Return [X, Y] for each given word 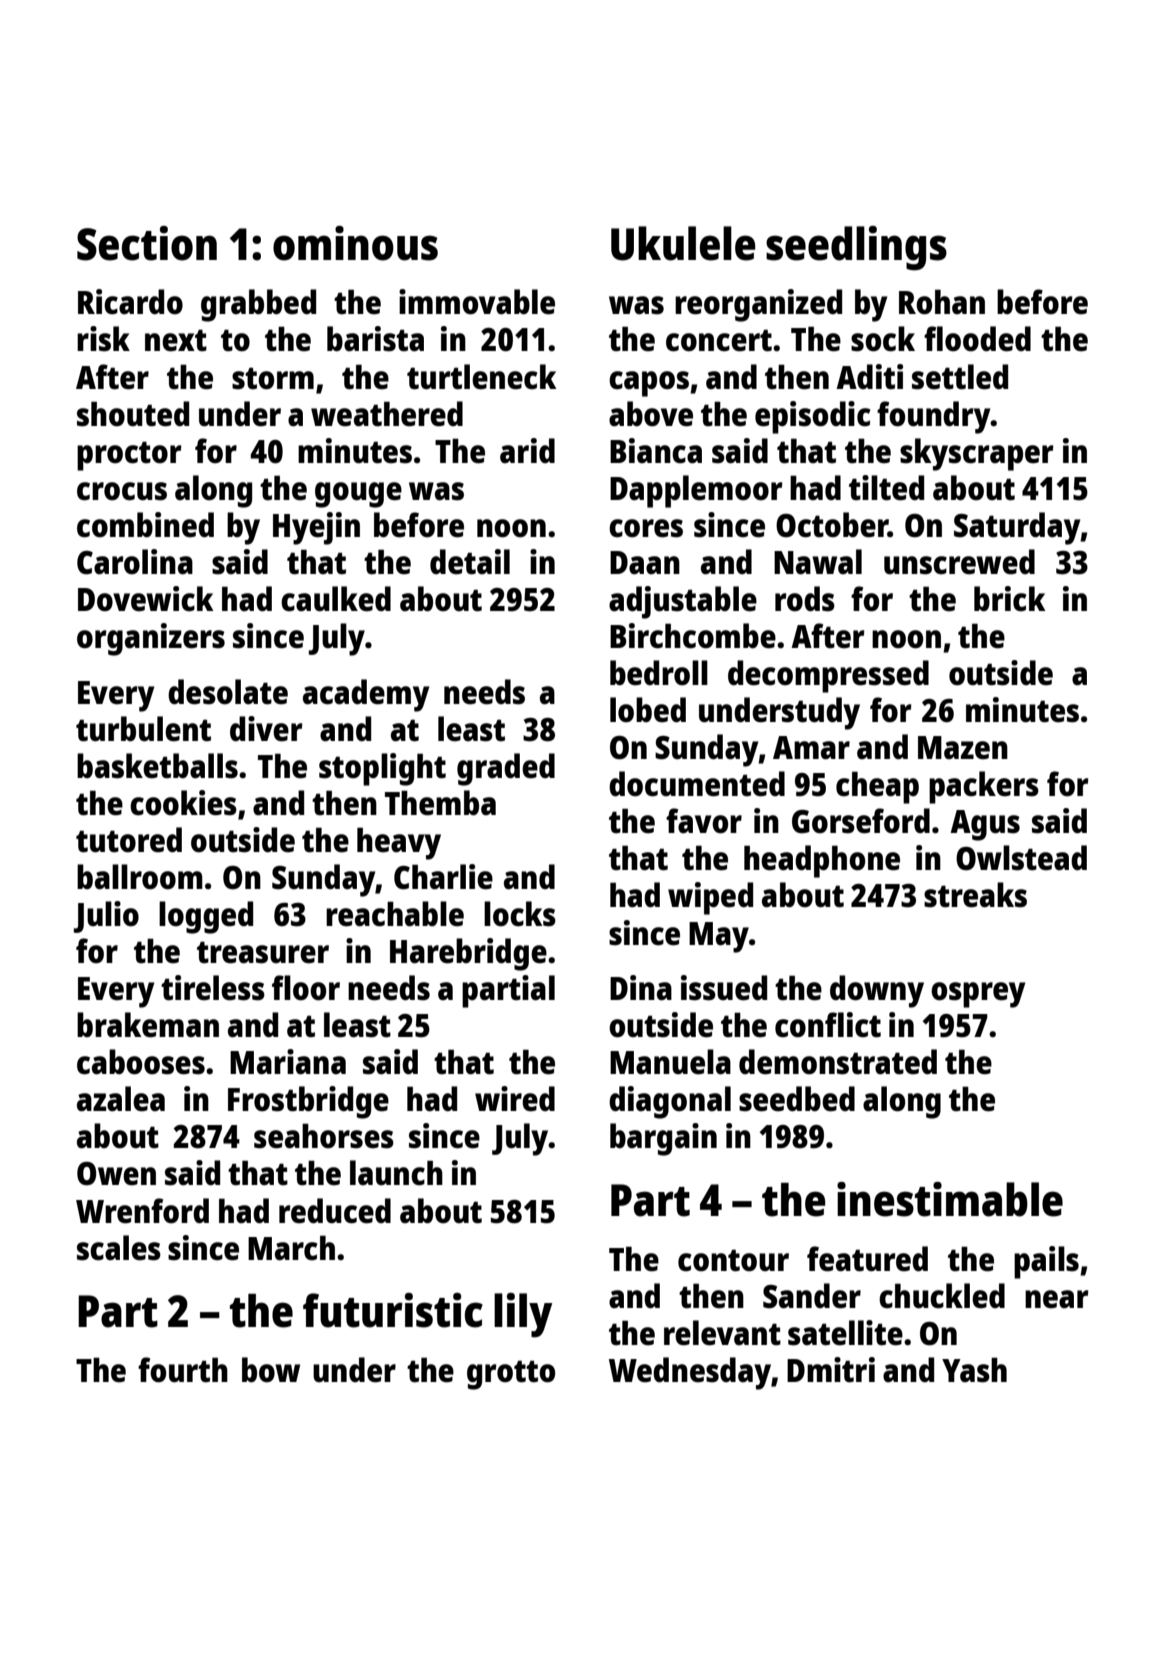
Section [147, 243]
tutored [129, 840]
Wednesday [690, 1373]
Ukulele [683, 243]
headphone [822, 861]
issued [724, 988]
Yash [974, 1370]
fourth [183, 1370]
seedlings [856, 248]
